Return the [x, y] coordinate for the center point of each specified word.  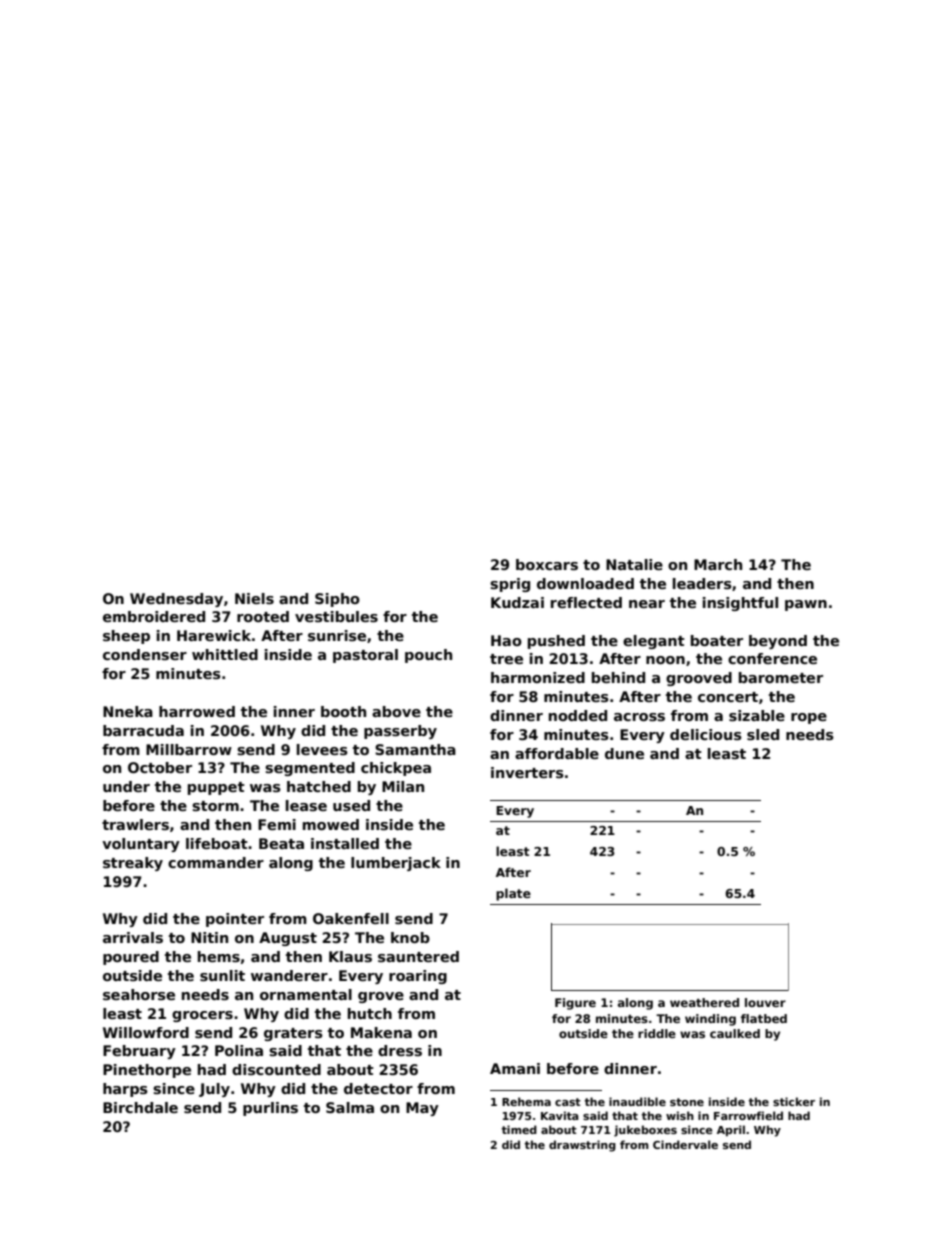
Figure [575, 1004]
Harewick [214, 635]
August [288, 939]
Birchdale [140, 1107]
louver [765, 1002]
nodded [578, 715]
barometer [781, 677]
